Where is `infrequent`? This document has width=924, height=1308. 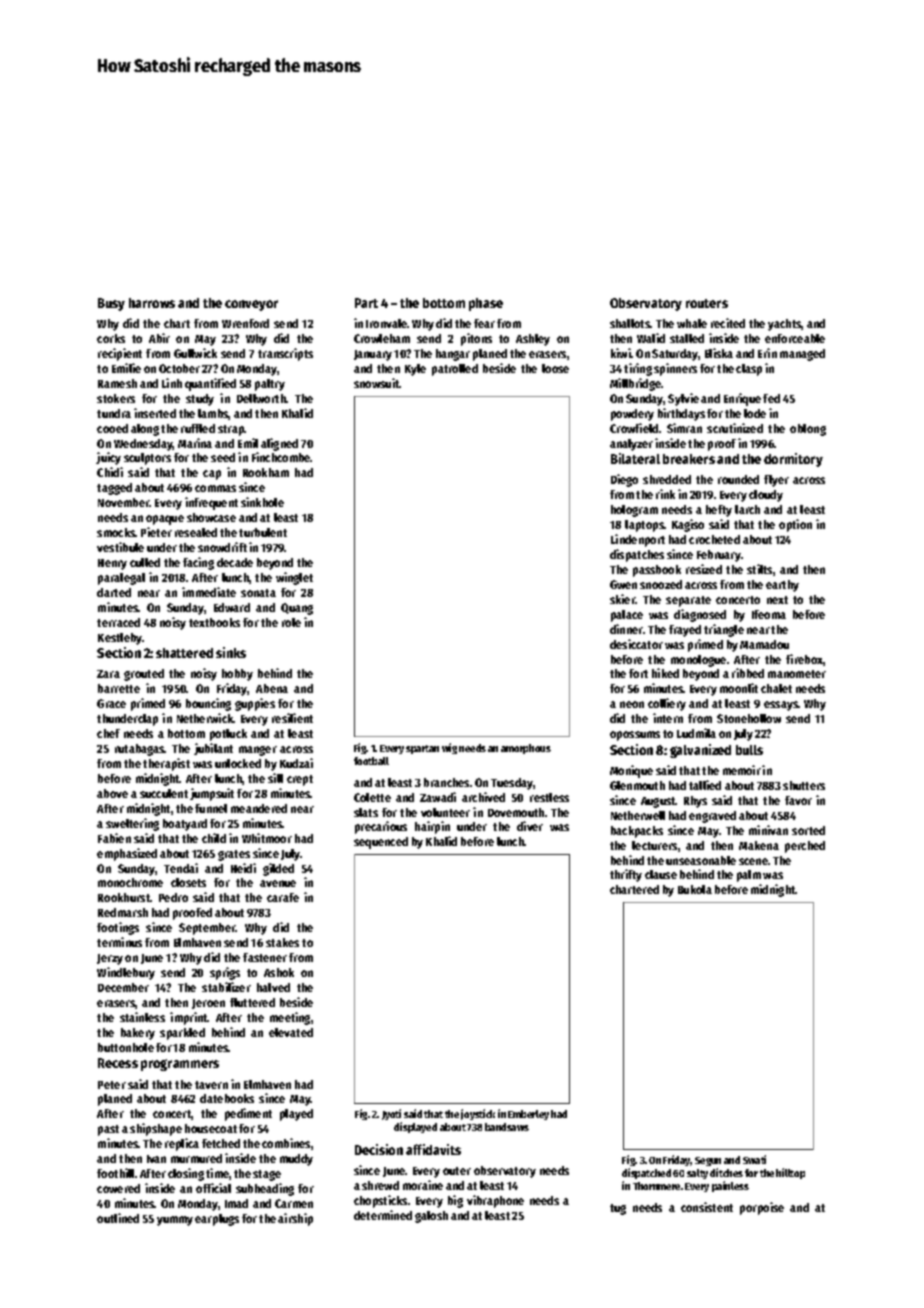
infrequent is located at coordinates (211, 503).
